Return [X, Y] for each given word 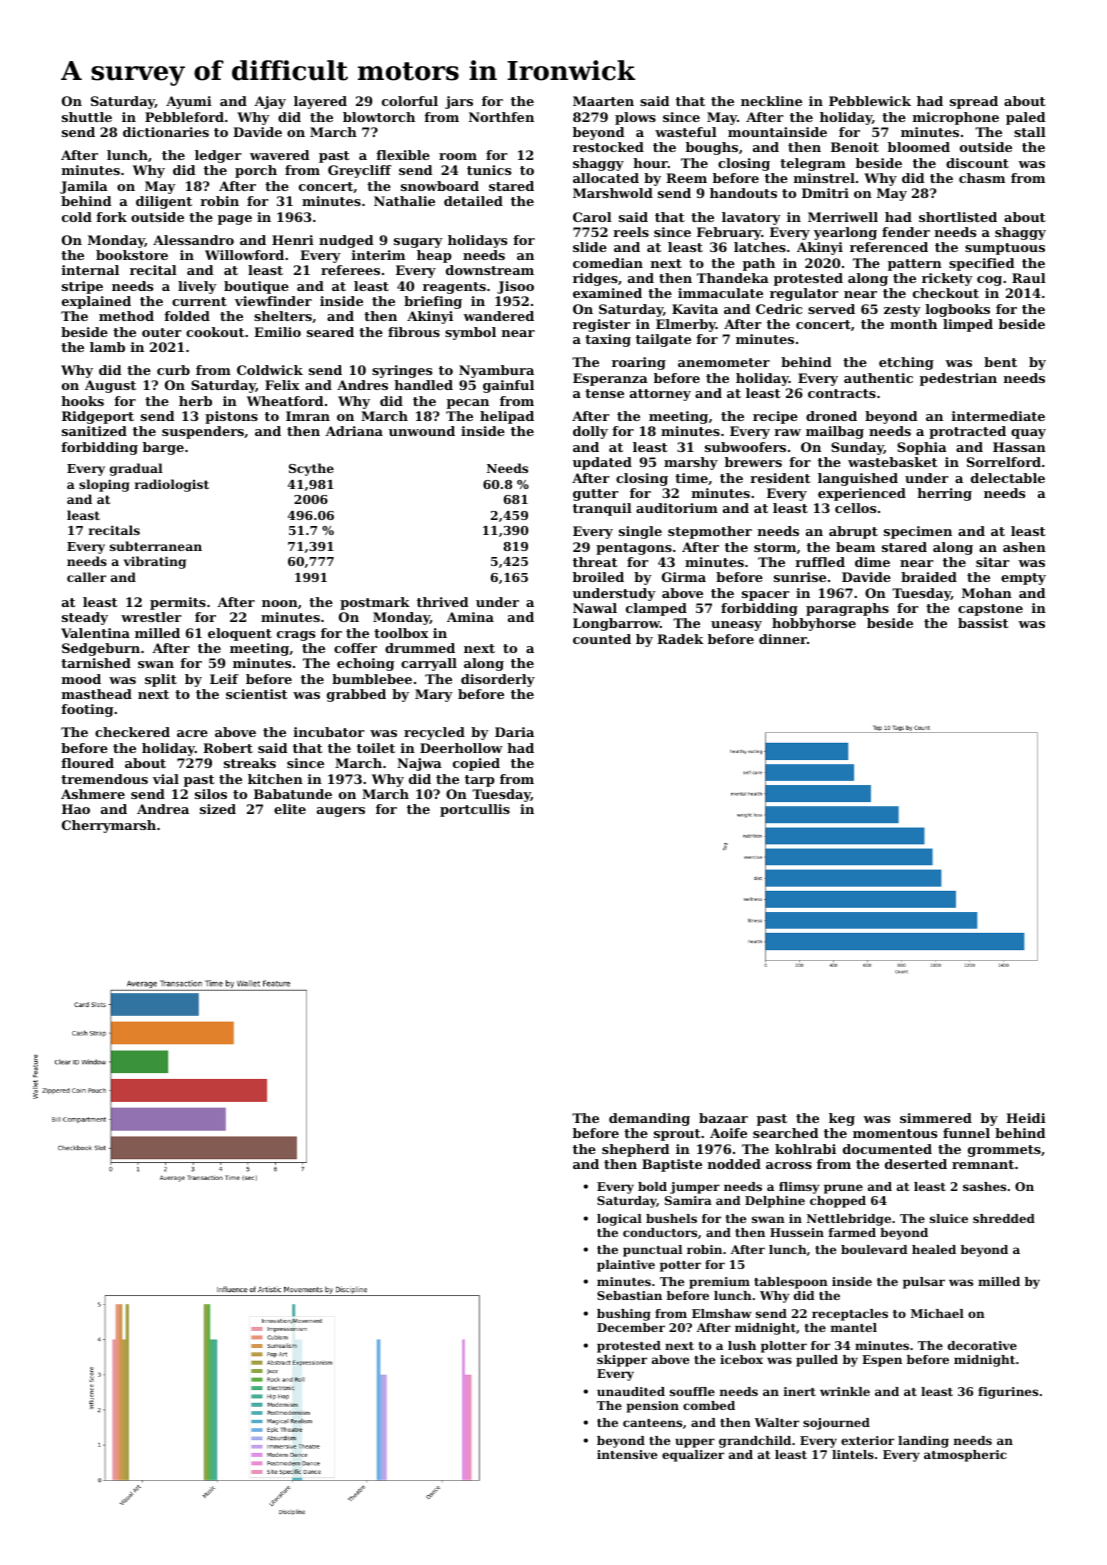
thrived [442, 602]
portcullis [475, 810]
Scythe [311, 469]
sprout [677, 1135]
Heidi [1026, 1118]
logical [619, 1220]
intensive [627, 1454]
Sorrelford [1004, 462]
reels [631, 232]
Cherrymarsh [109, 826]
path [759, 264]
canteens [652, 1423]
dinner [783, 639]
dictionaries [166, 132]
